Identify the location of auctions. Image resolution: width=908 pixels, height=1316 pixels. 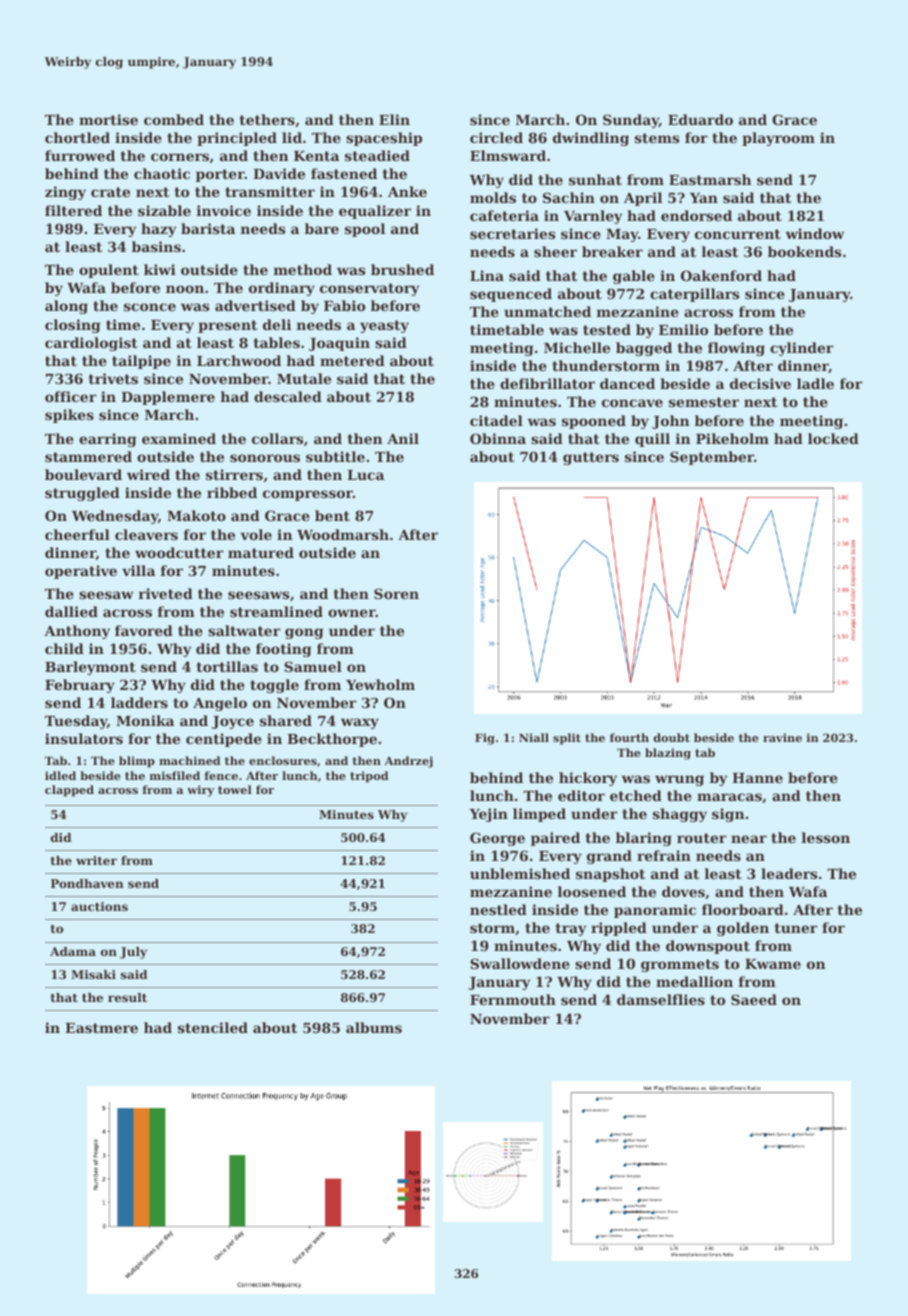
(99, 906).
